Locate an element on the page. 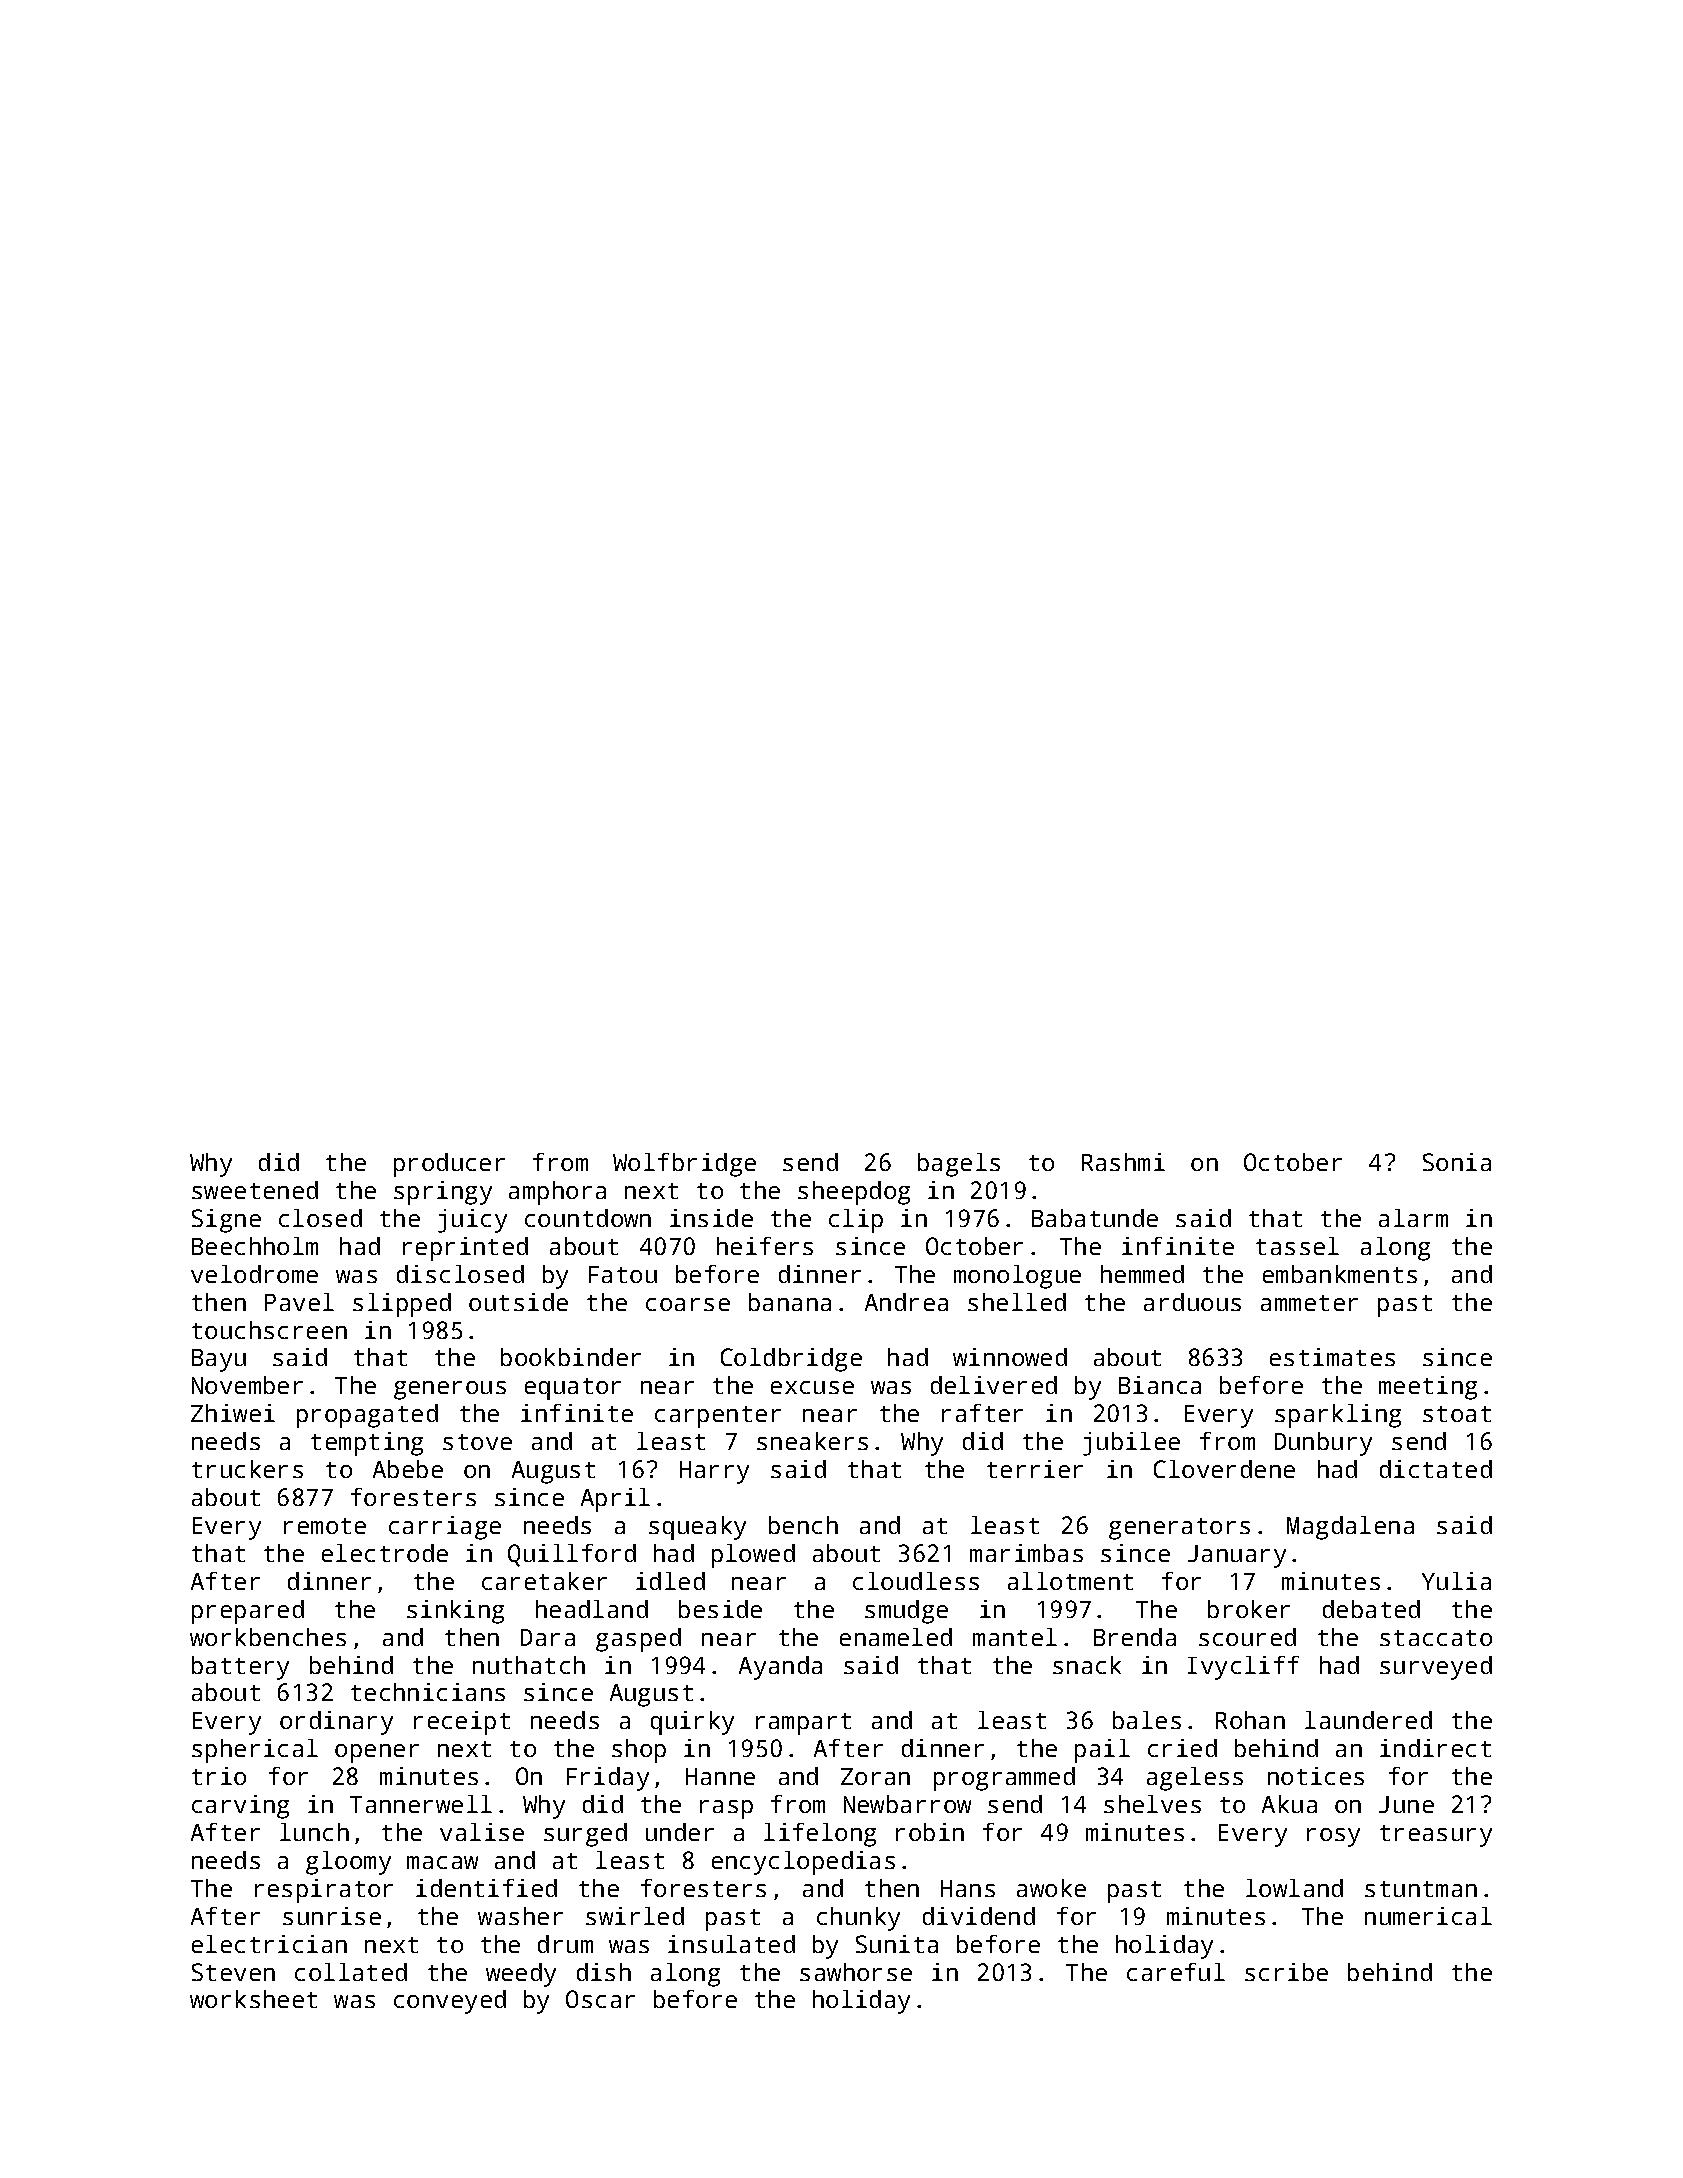 Image resolution: width=1683 pixels, height=2178 pixels. Steven is located at coordinates (233, 1972).
